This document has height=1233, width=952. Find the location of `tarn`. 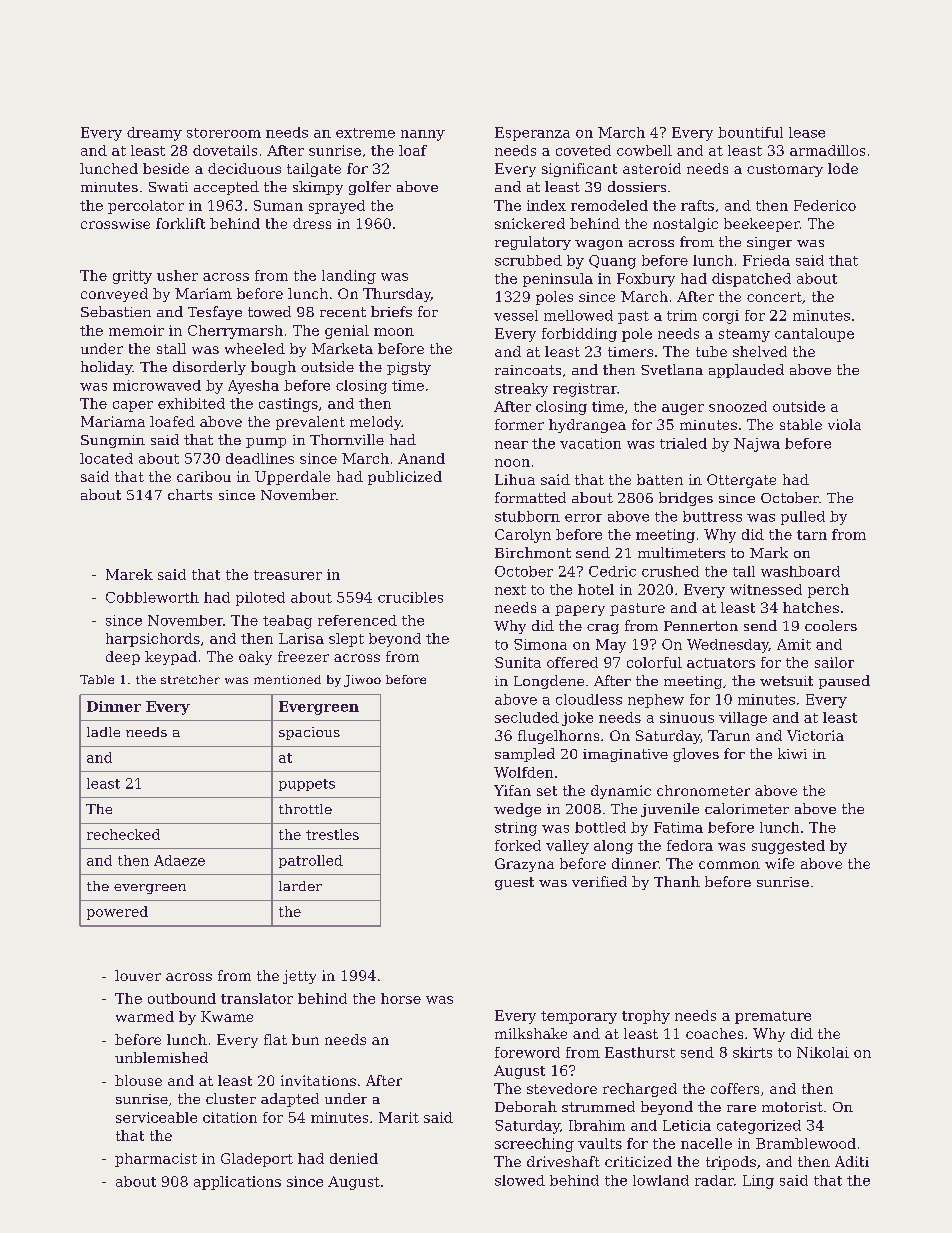

tarn is located at coordinates (812, 535).
